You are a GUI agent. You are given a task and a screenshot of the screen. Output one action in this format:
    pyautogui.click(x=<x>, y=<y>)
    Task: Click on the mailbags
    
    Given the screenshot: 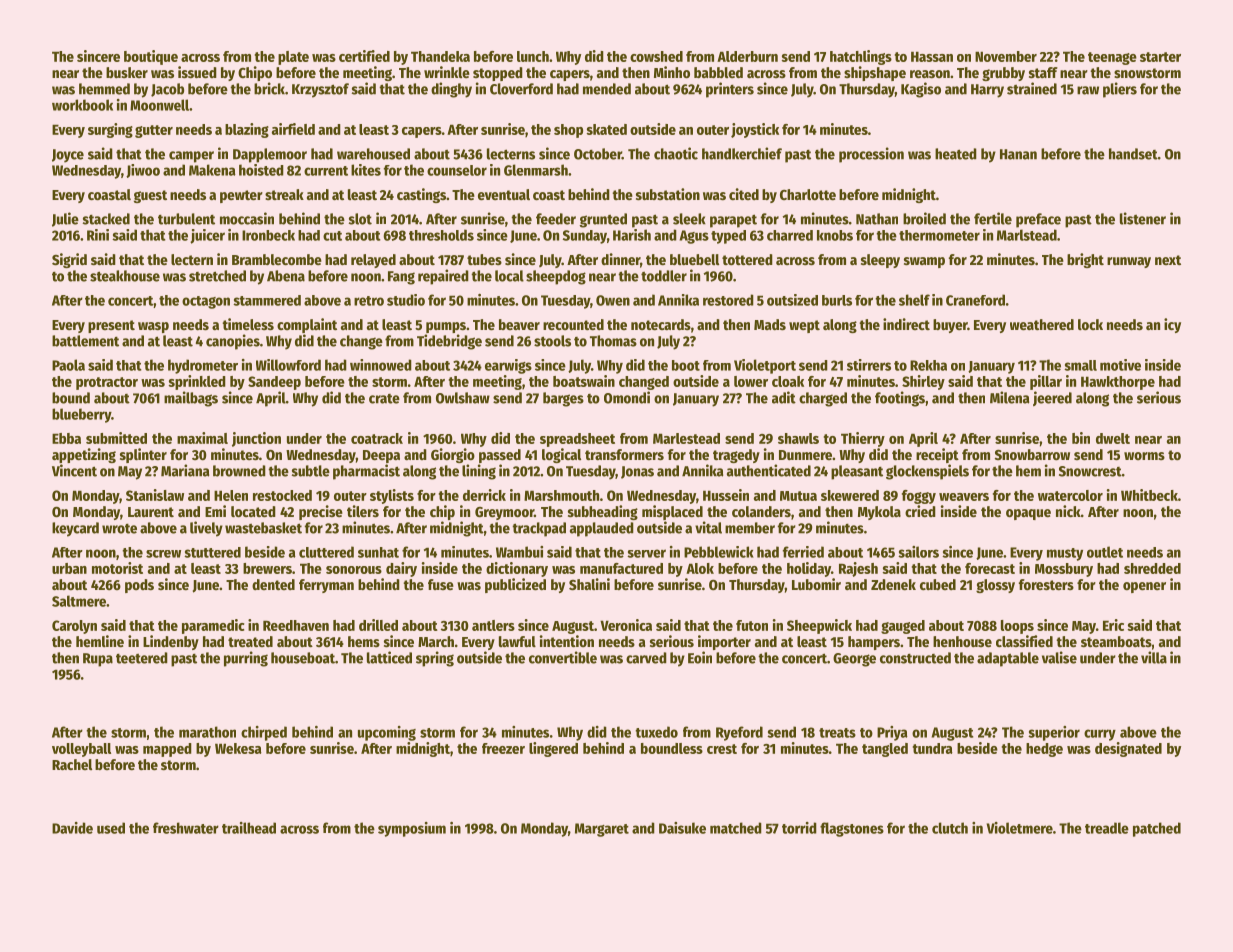 What is the action you would take?
    pyautogui.click(x=191, y=399)
